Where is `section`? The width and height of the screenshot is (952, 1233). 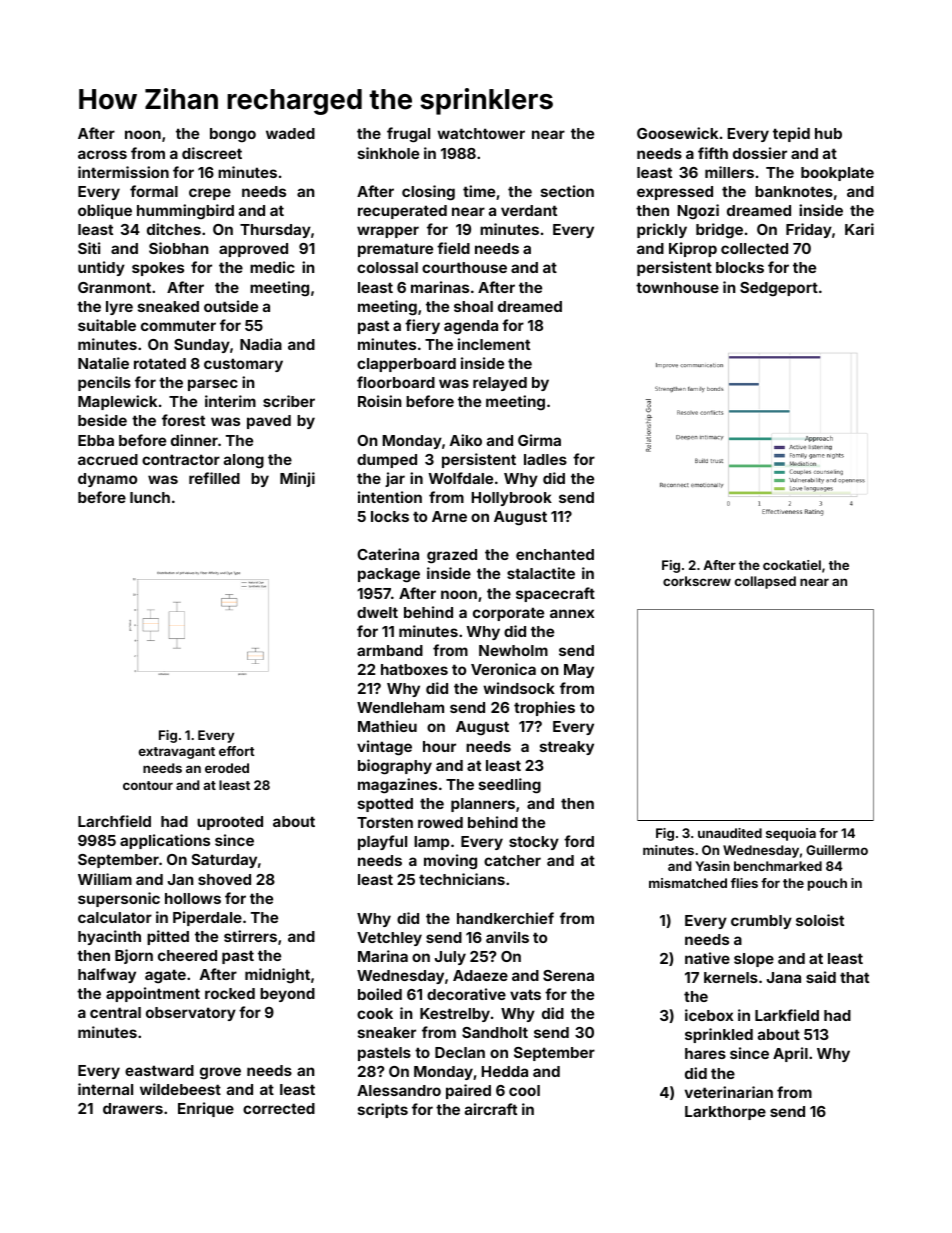 section is located at coordinates (567, 191).
